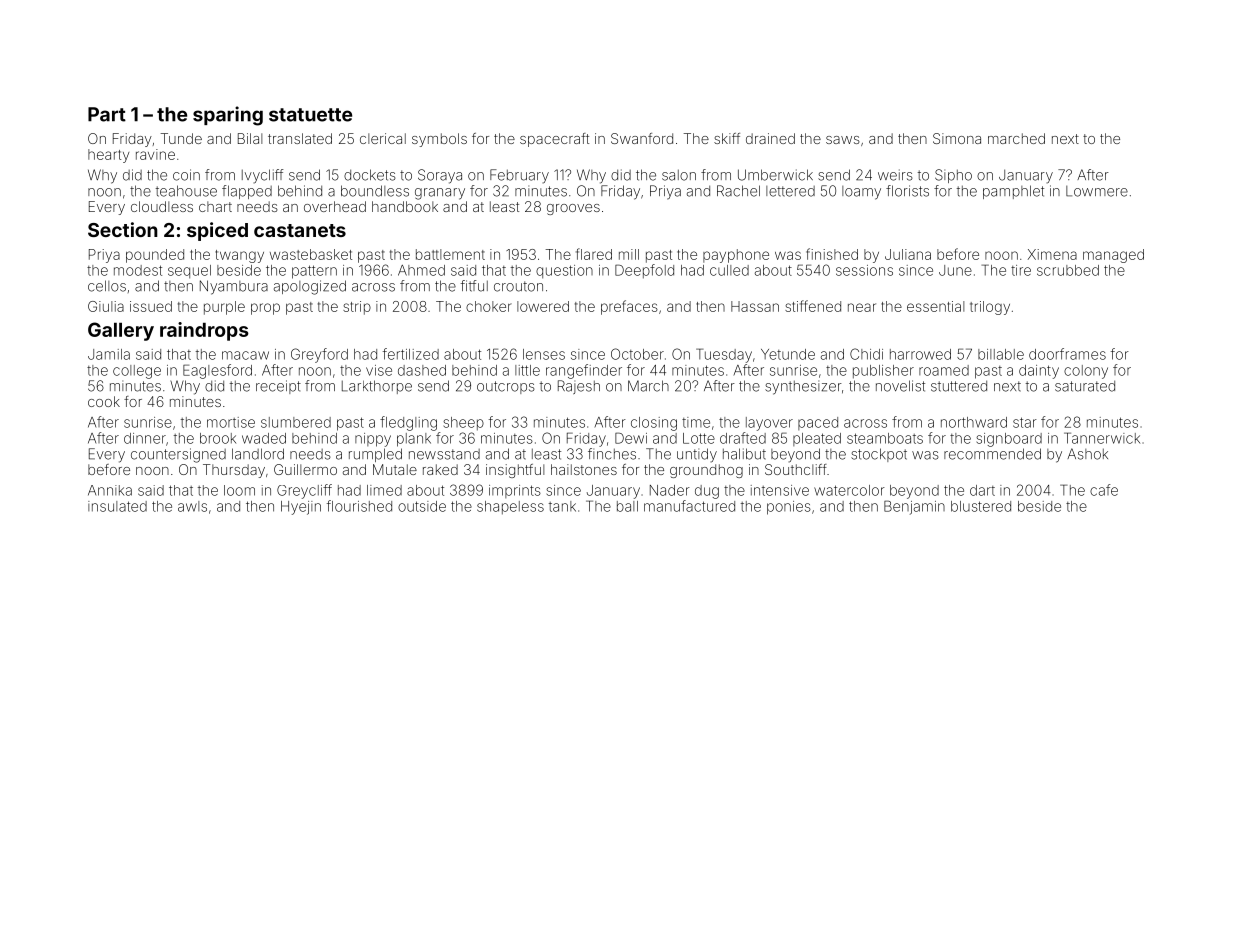 The image size is (1233, 952). What do you see at coordinates (117, 506) in the screenshot?
I see `insulated` at bounding box center [117, 506].
